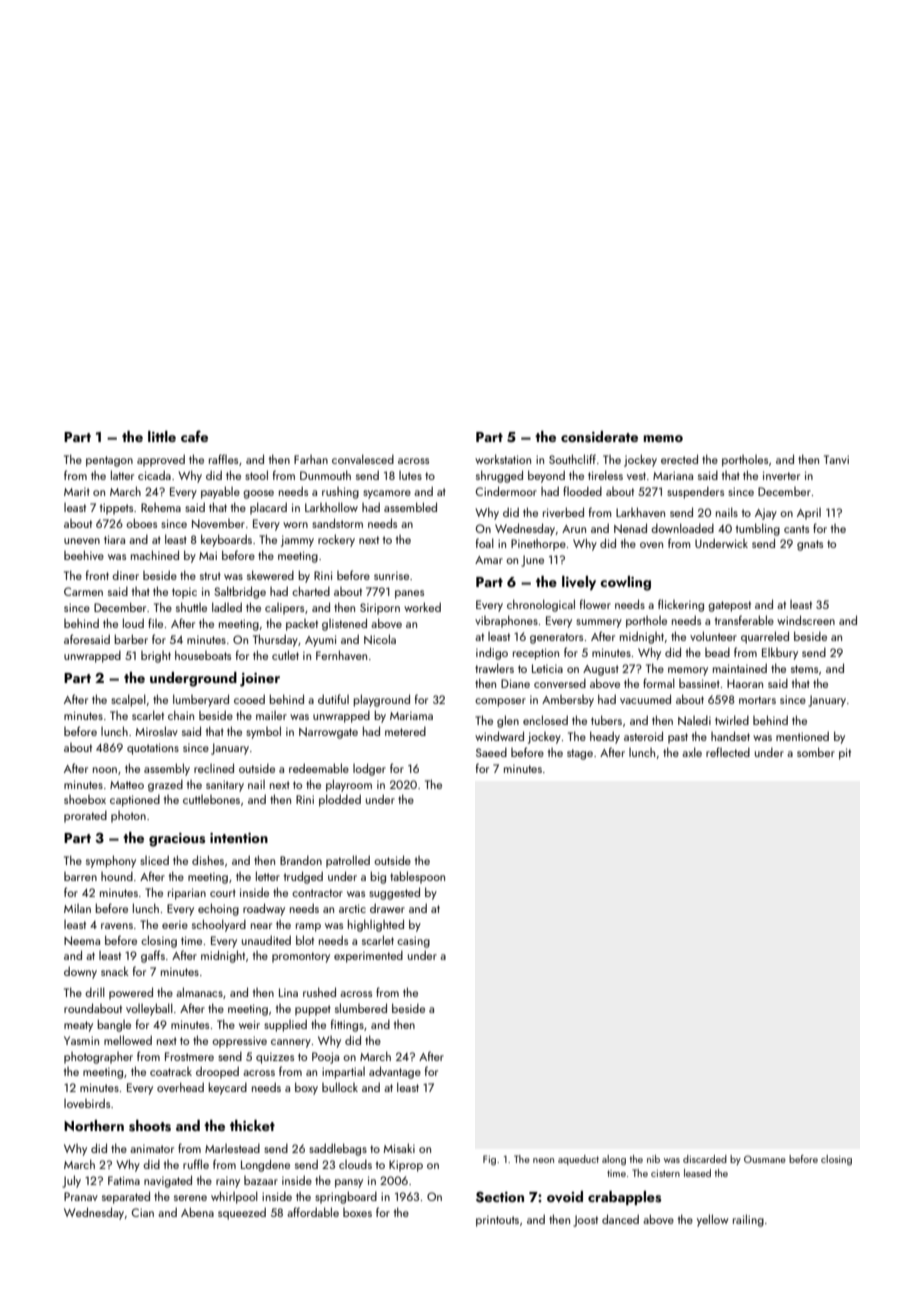 The width and height of the document is (924, 1308). Describe the element at coordinates (194, 436) in the document. I see `cafe` at that location.
